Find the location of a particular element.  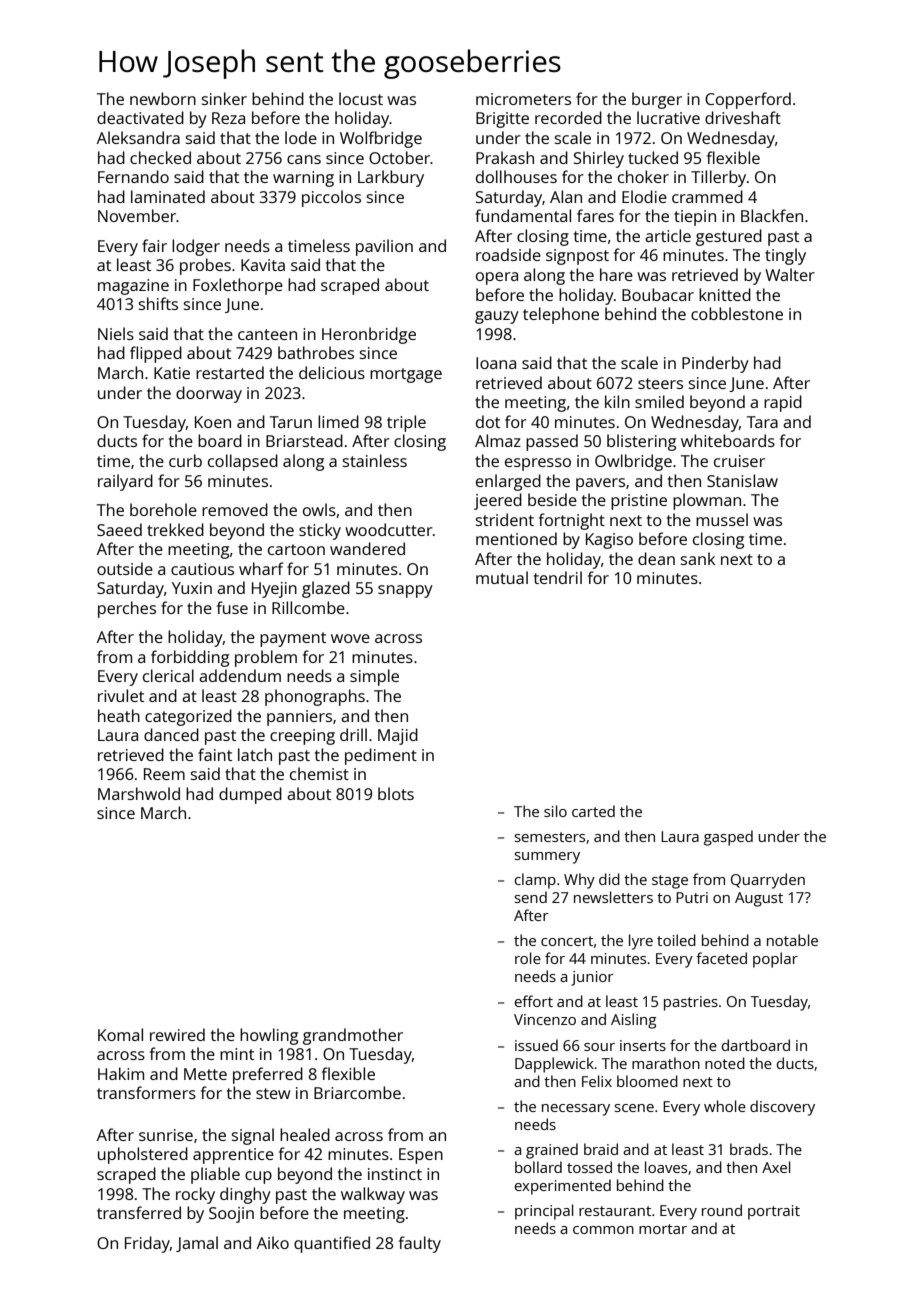

newborn is located at coordinates (163, 98).
